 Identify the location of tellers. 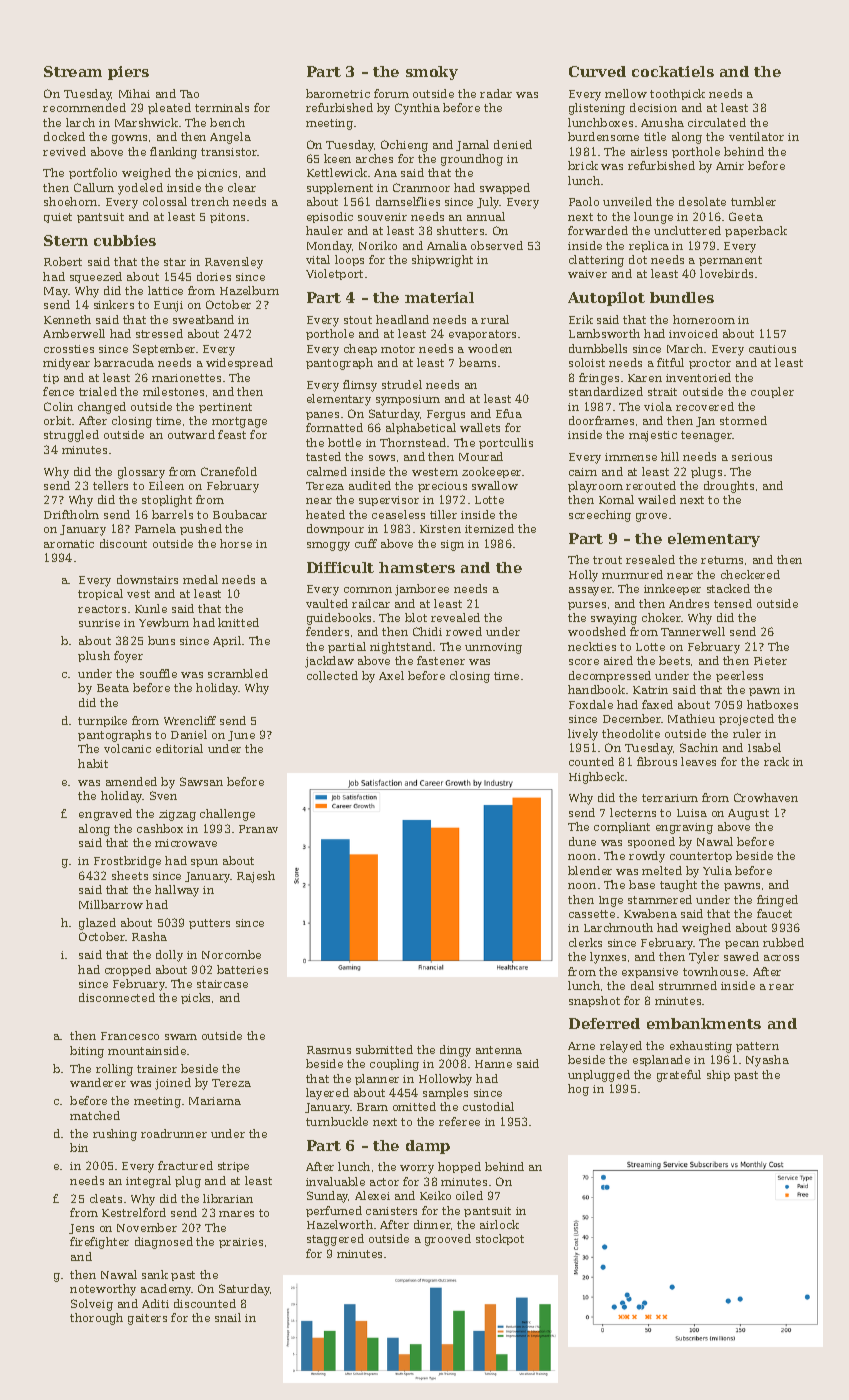
(110, 485).
